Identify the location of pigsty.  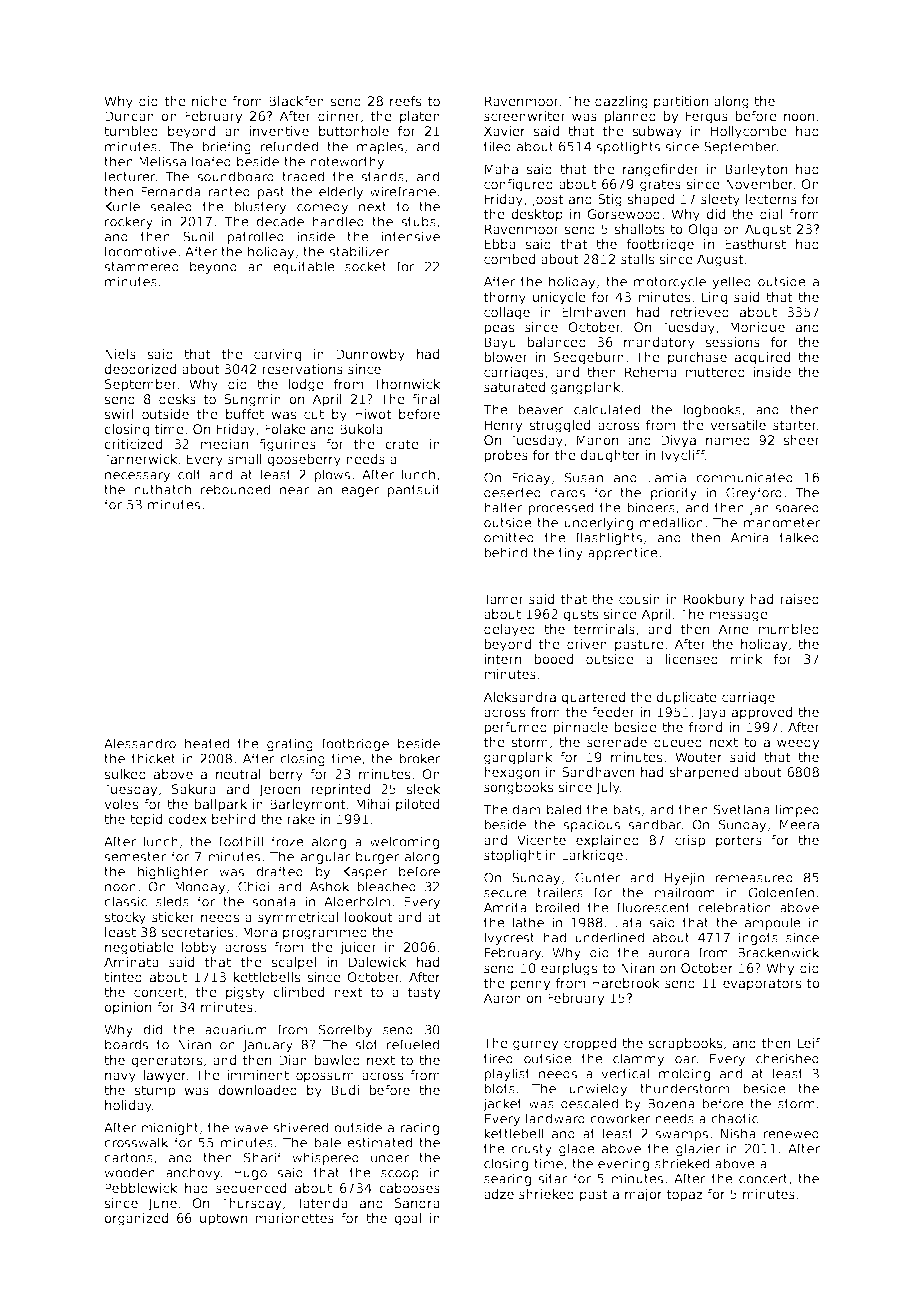
(245, 993).
